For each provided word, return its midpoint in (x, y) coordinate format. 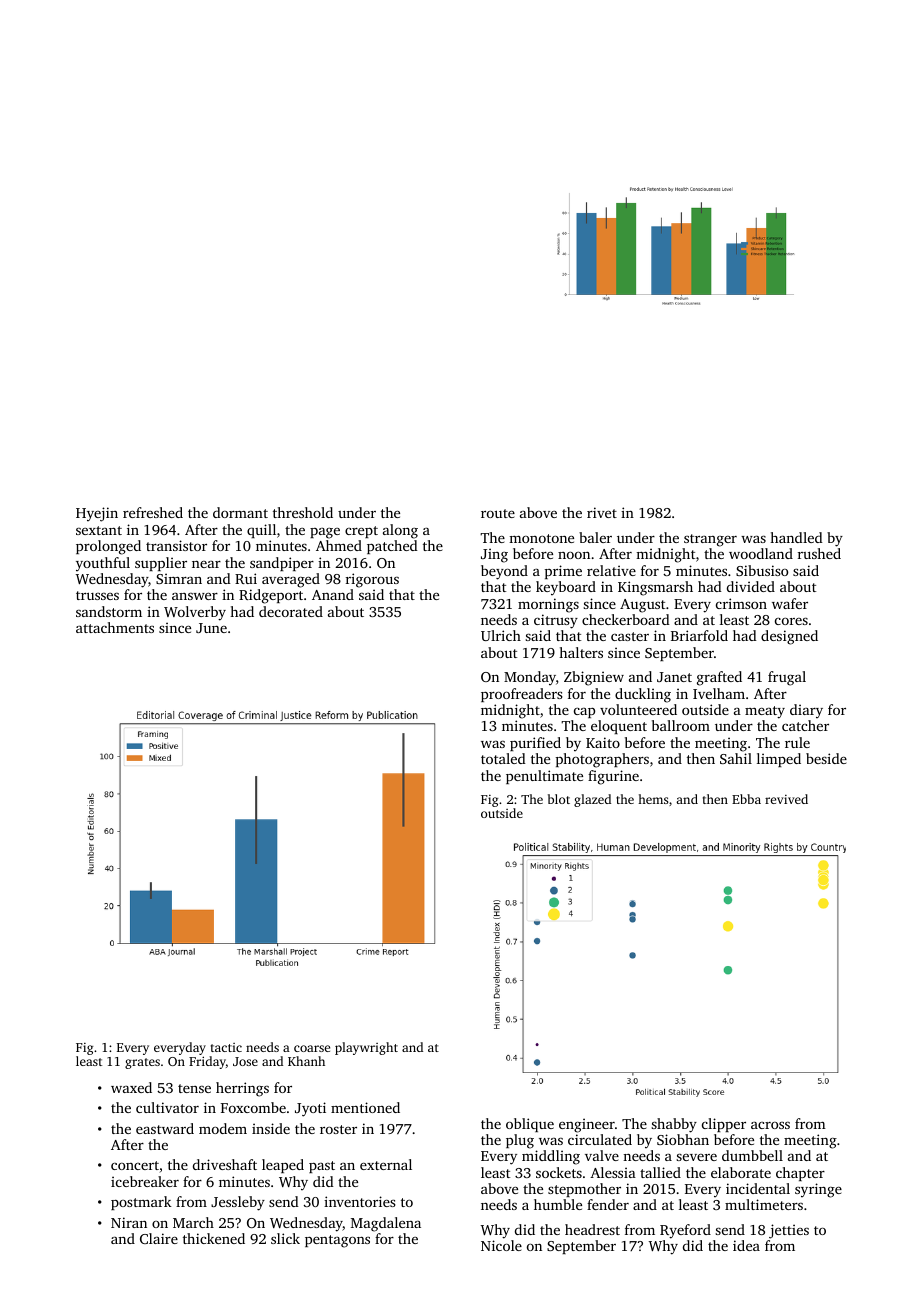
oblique (530, 1125)
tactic (226, 1047)
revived (786, 799)
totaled (503, 758)
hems (653, 799)
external (386, 1164)
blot (559, 799)
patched (392, 547)
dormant (240, 512)
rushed (819, 553)
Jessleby (238, 1203)
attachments (115, 627)
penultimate (544, 777)
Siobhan (683, 1139)
